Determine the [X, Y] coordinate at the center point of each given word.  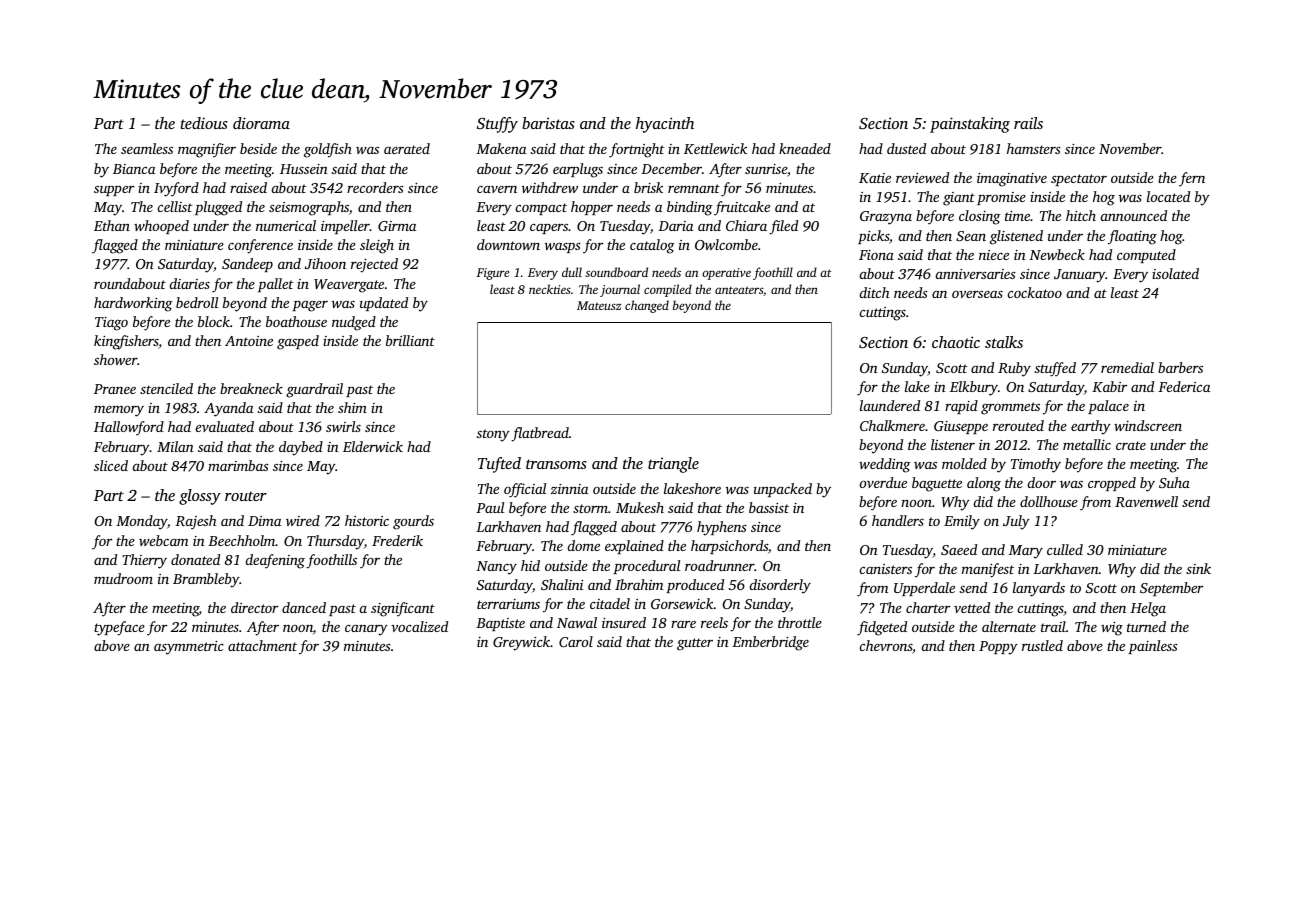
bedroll [197, 302]
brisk [648, 187]
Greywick [522, 643]
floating [1132, 237]
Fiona [876, 255]
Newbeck [1057, 254]
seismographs [309, 208]
